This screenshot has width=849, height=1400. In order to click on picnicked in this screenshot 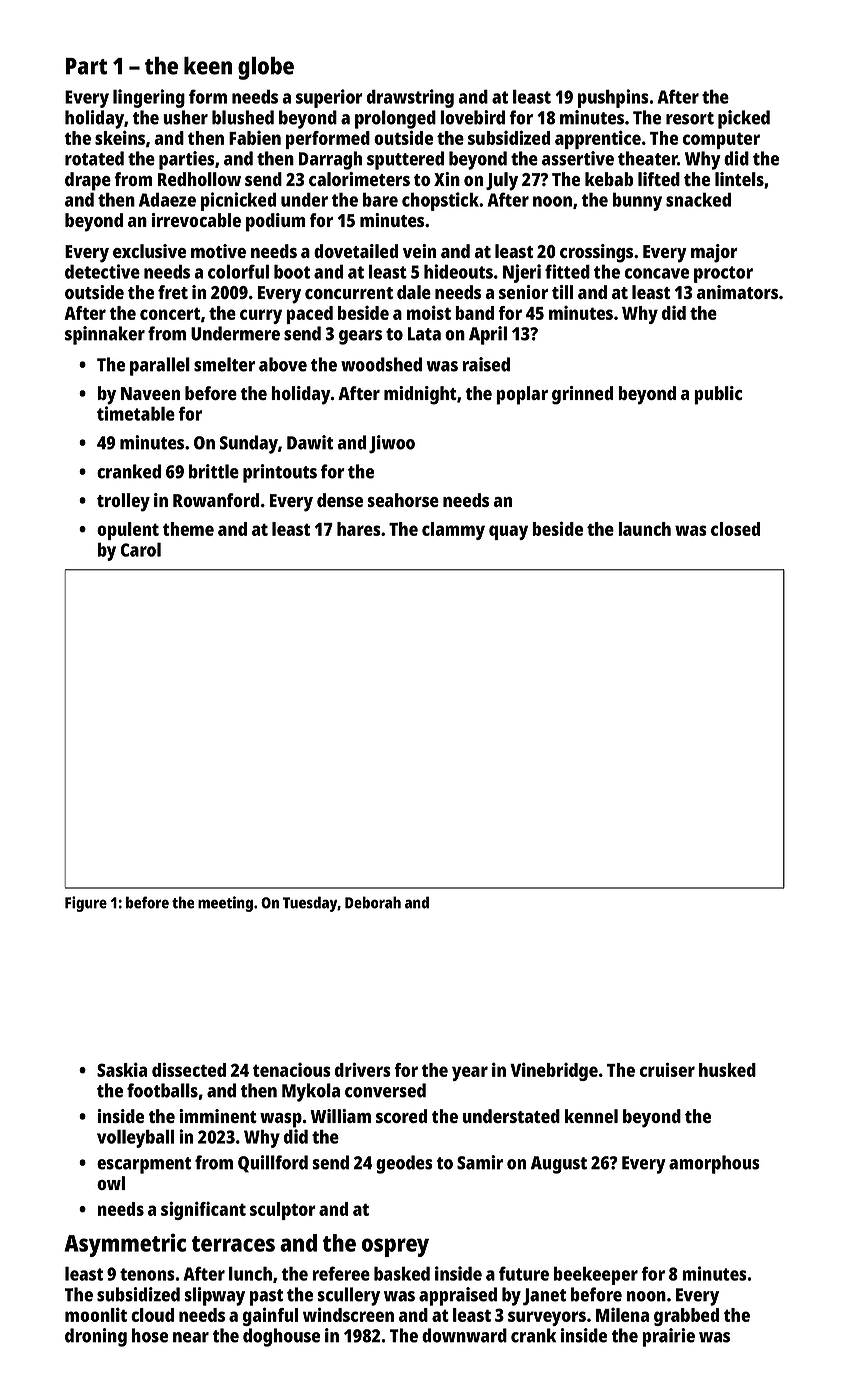, I will do `click(238, 201)`.
